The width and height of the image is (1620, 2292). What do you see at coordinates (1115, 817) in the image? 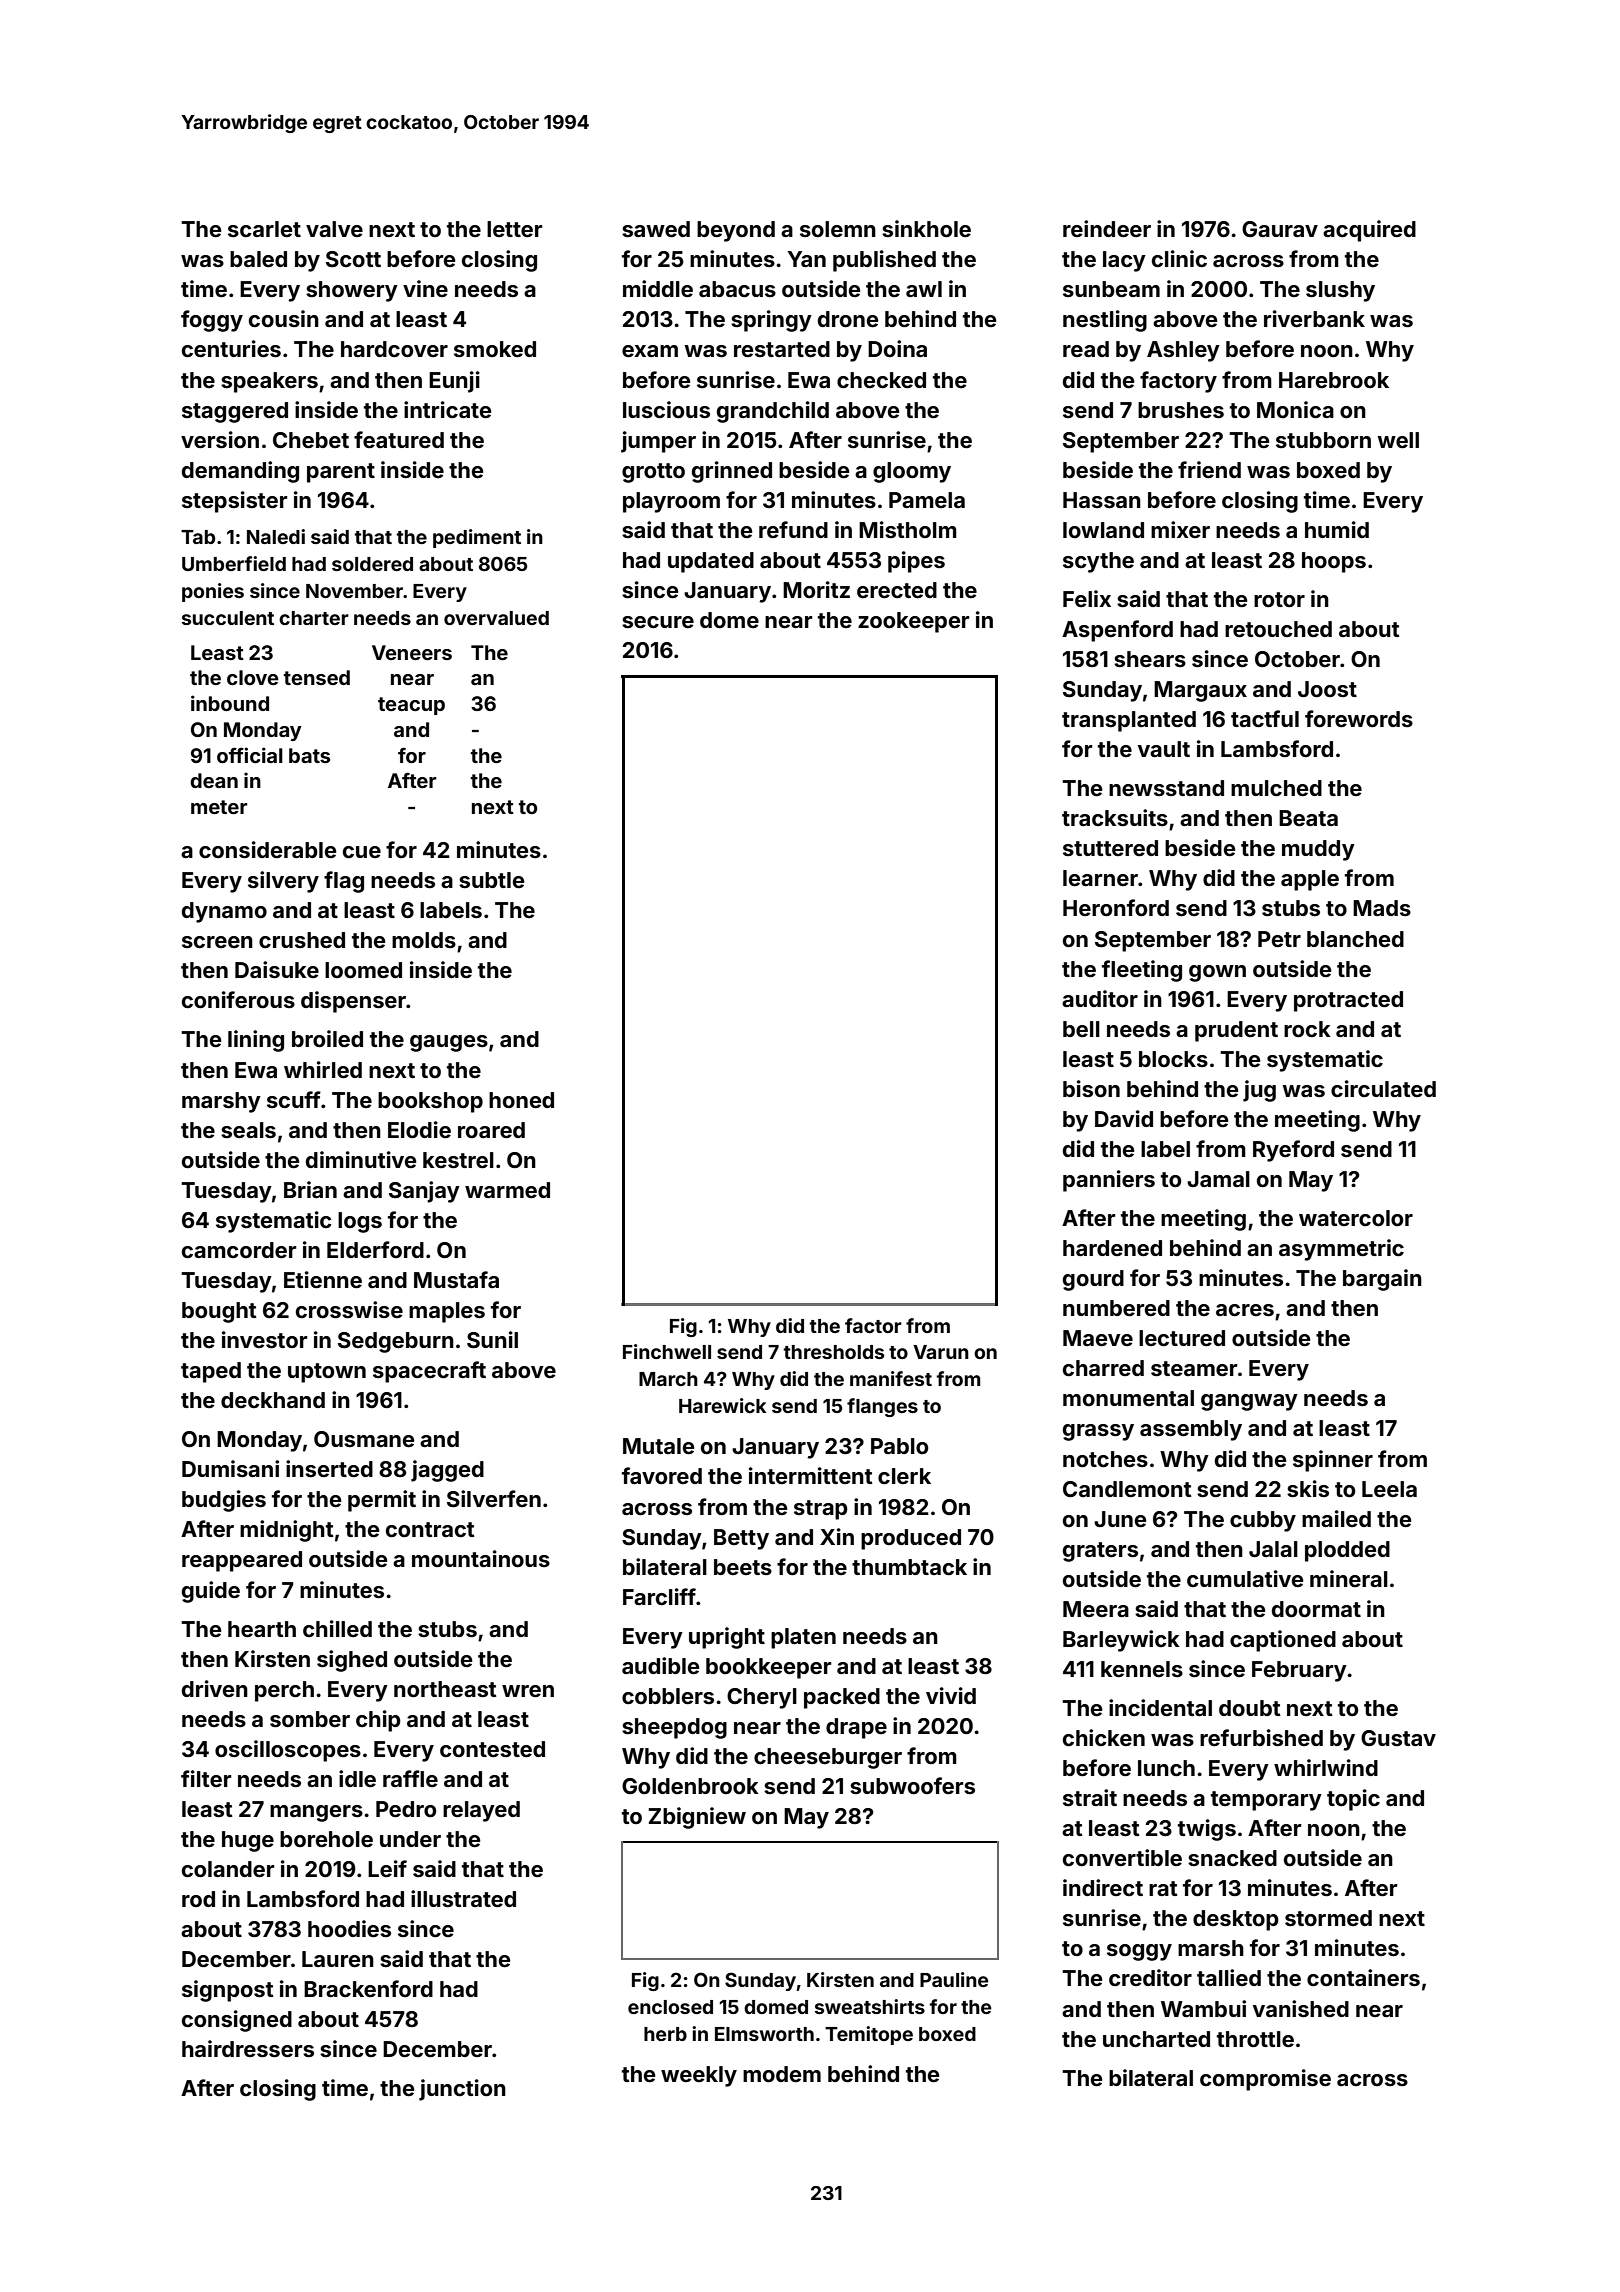
I see `tracksuits` at bounding box center [1115, 817].
